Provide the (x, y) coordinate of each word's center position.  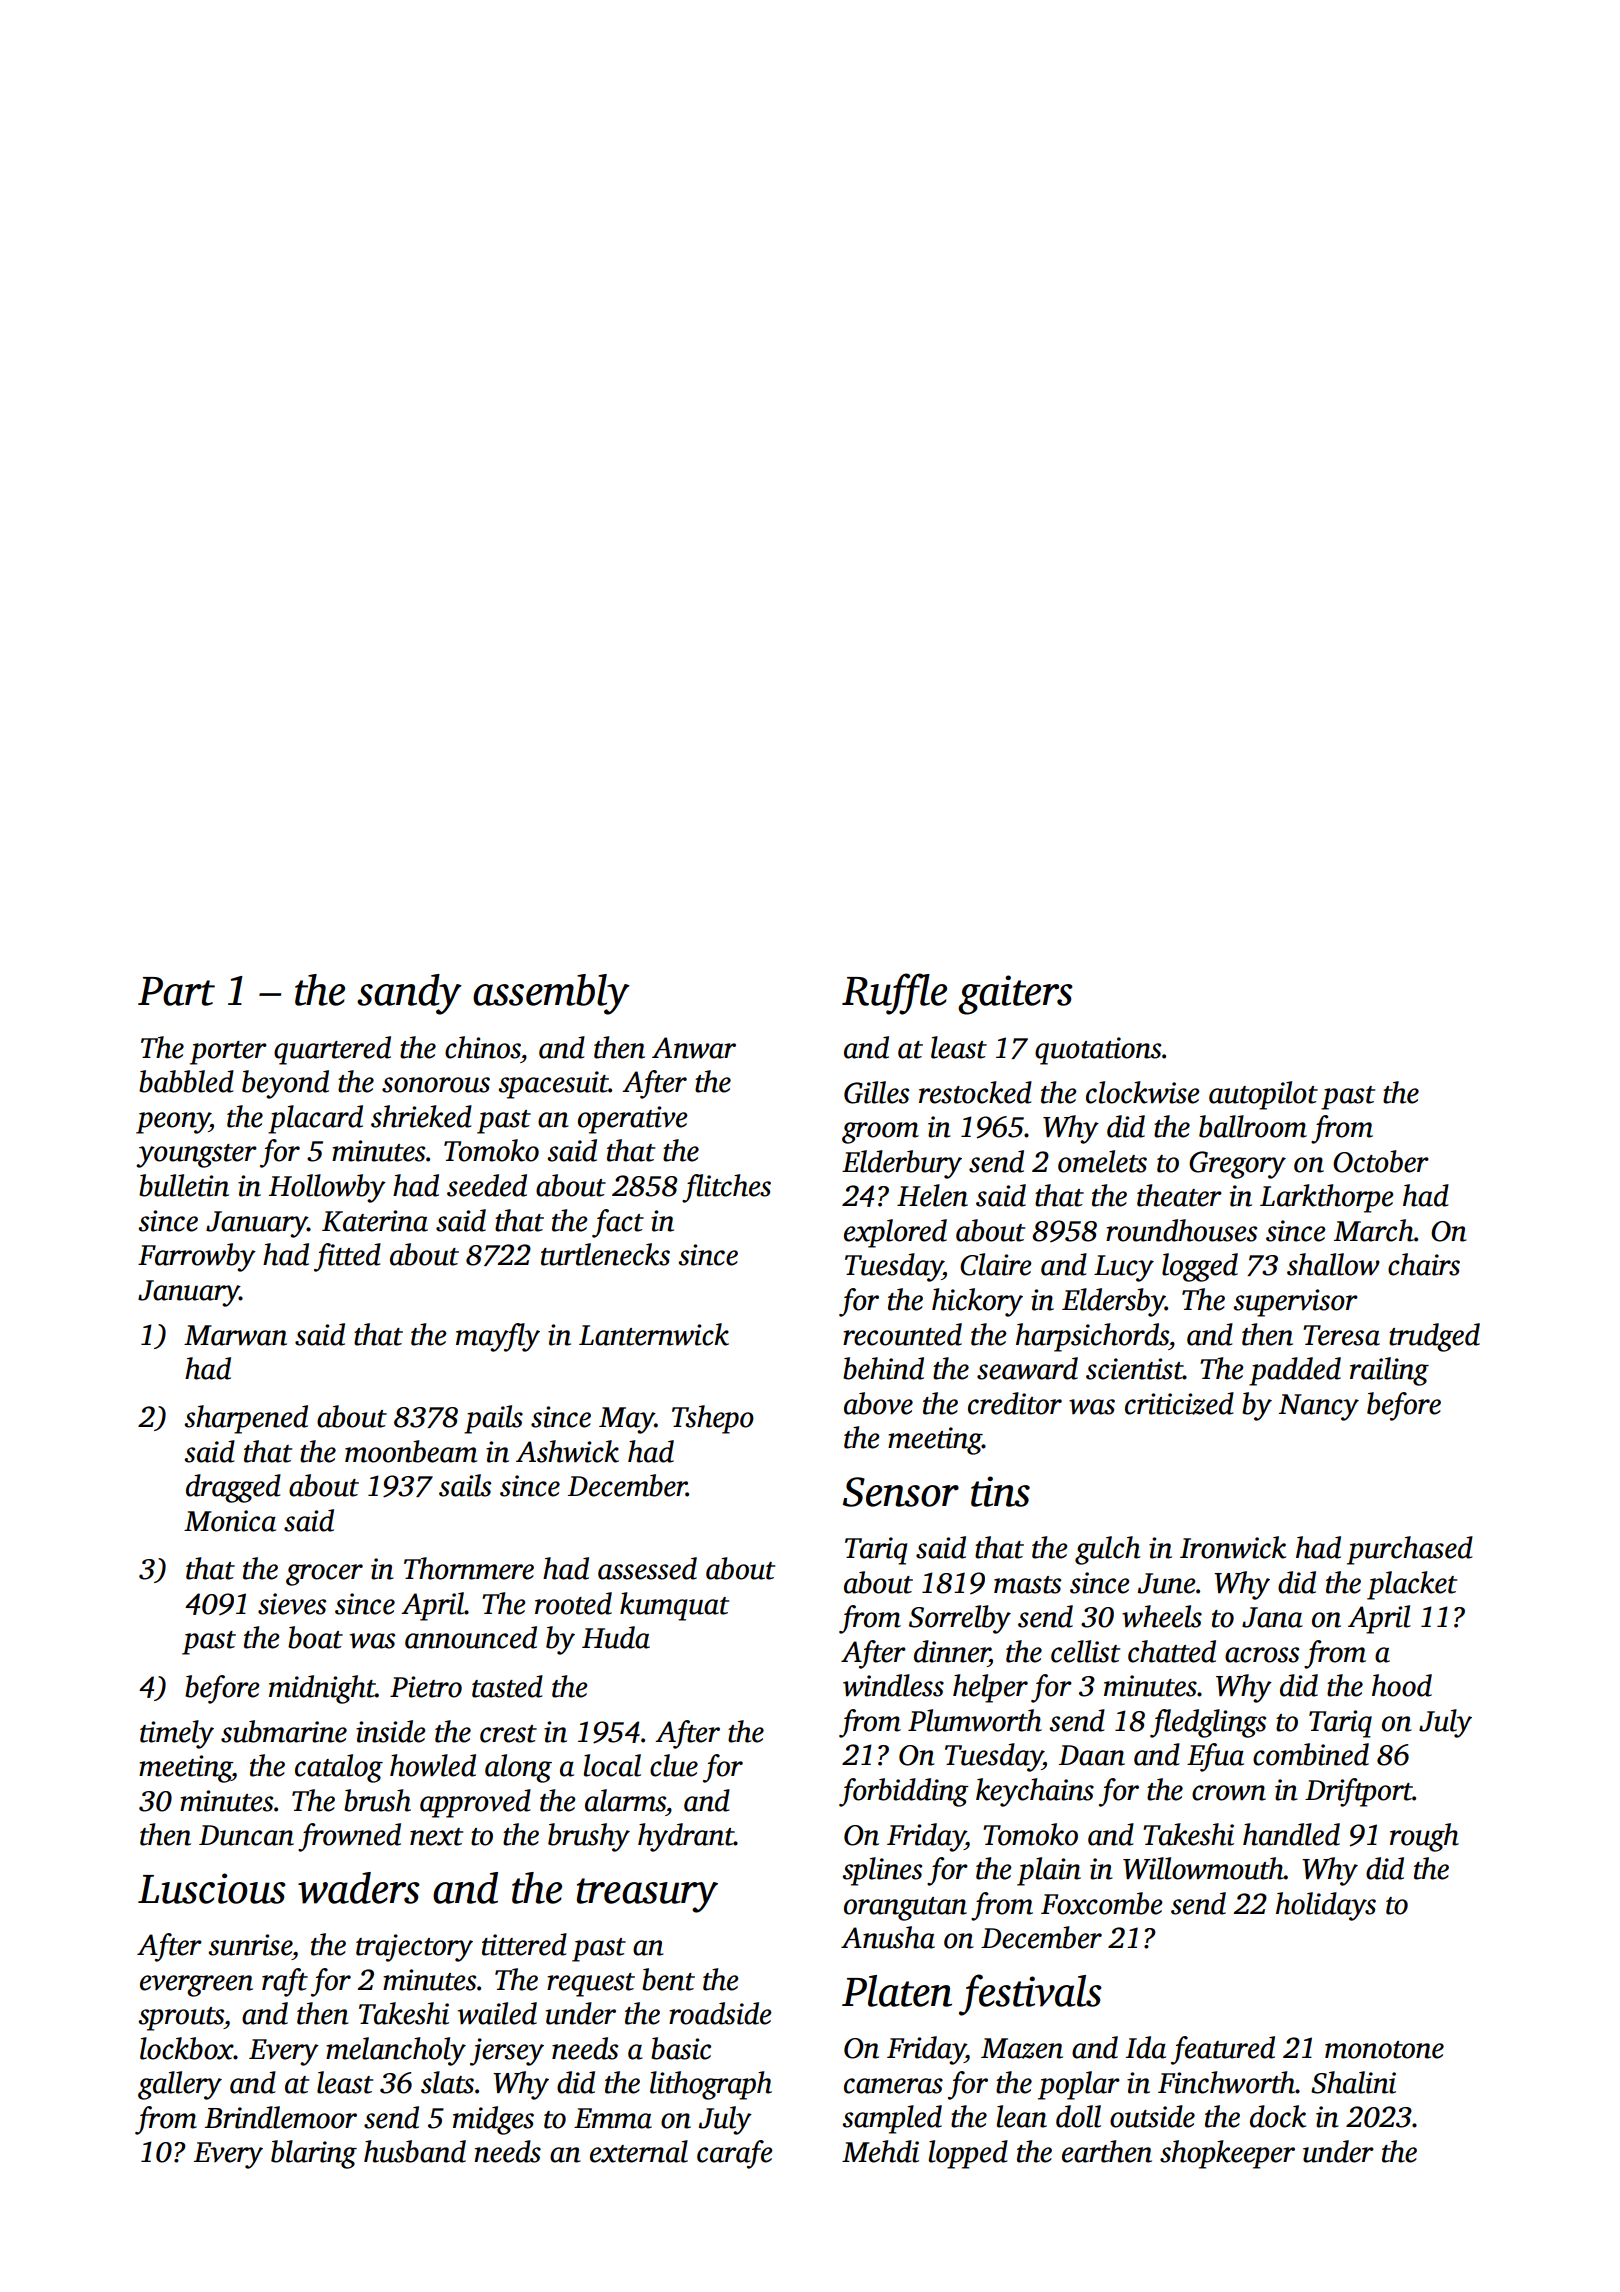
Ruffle (894, 994)
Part (176, 991)
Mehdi (880, 2151)
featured (1223, 2050)
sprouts (181, 2019)
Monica (230, 1521)
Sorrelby (960, 1619)
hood (1402, 1685)
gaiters (1015, 995)
